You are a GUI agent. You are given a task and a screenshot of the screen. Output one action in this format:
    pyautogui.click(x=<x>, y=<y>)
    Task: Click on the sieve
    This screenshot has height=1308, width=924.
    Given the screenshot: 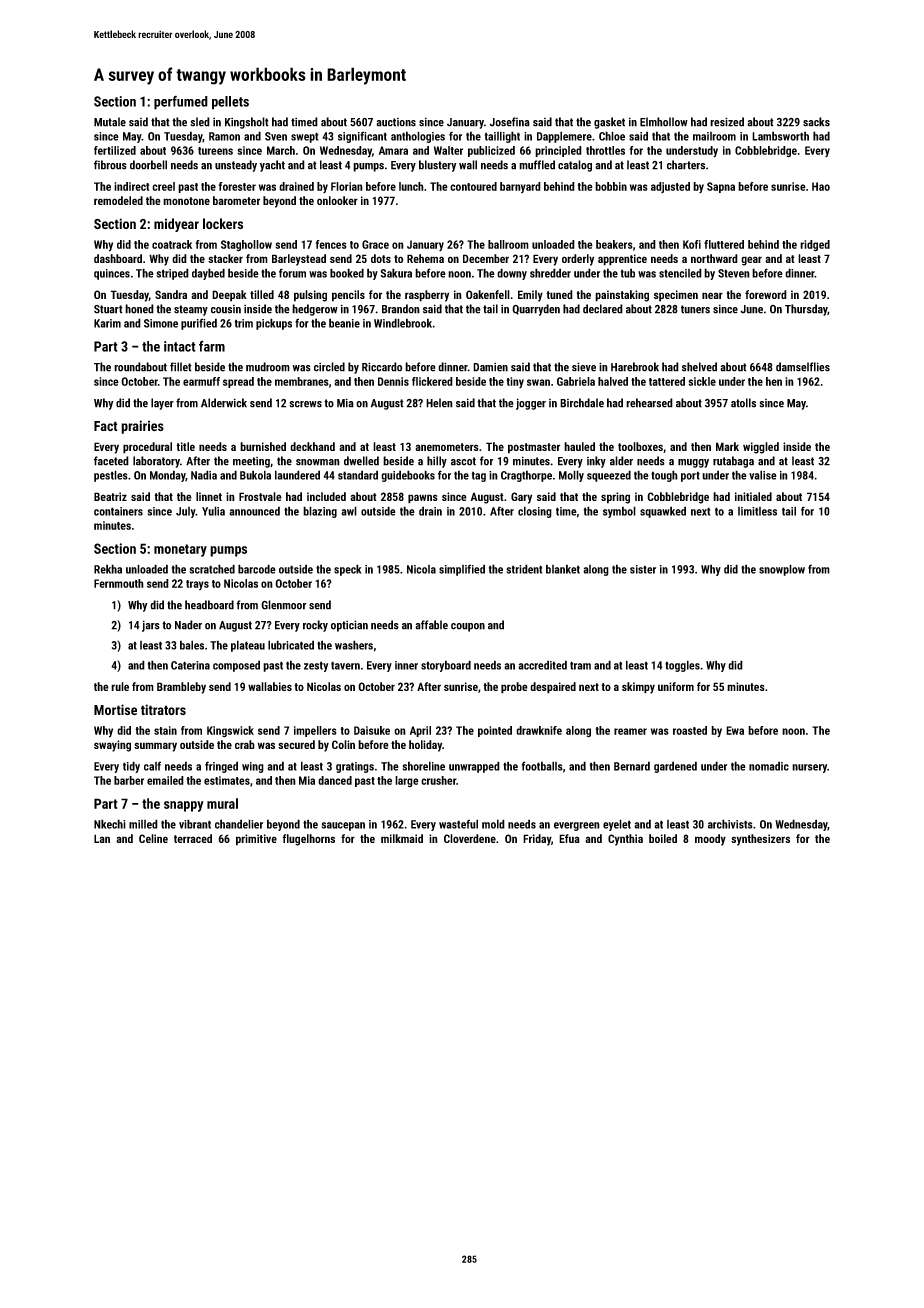 What is the action you would take?
    pyautogui.click(x=584, y=367)
